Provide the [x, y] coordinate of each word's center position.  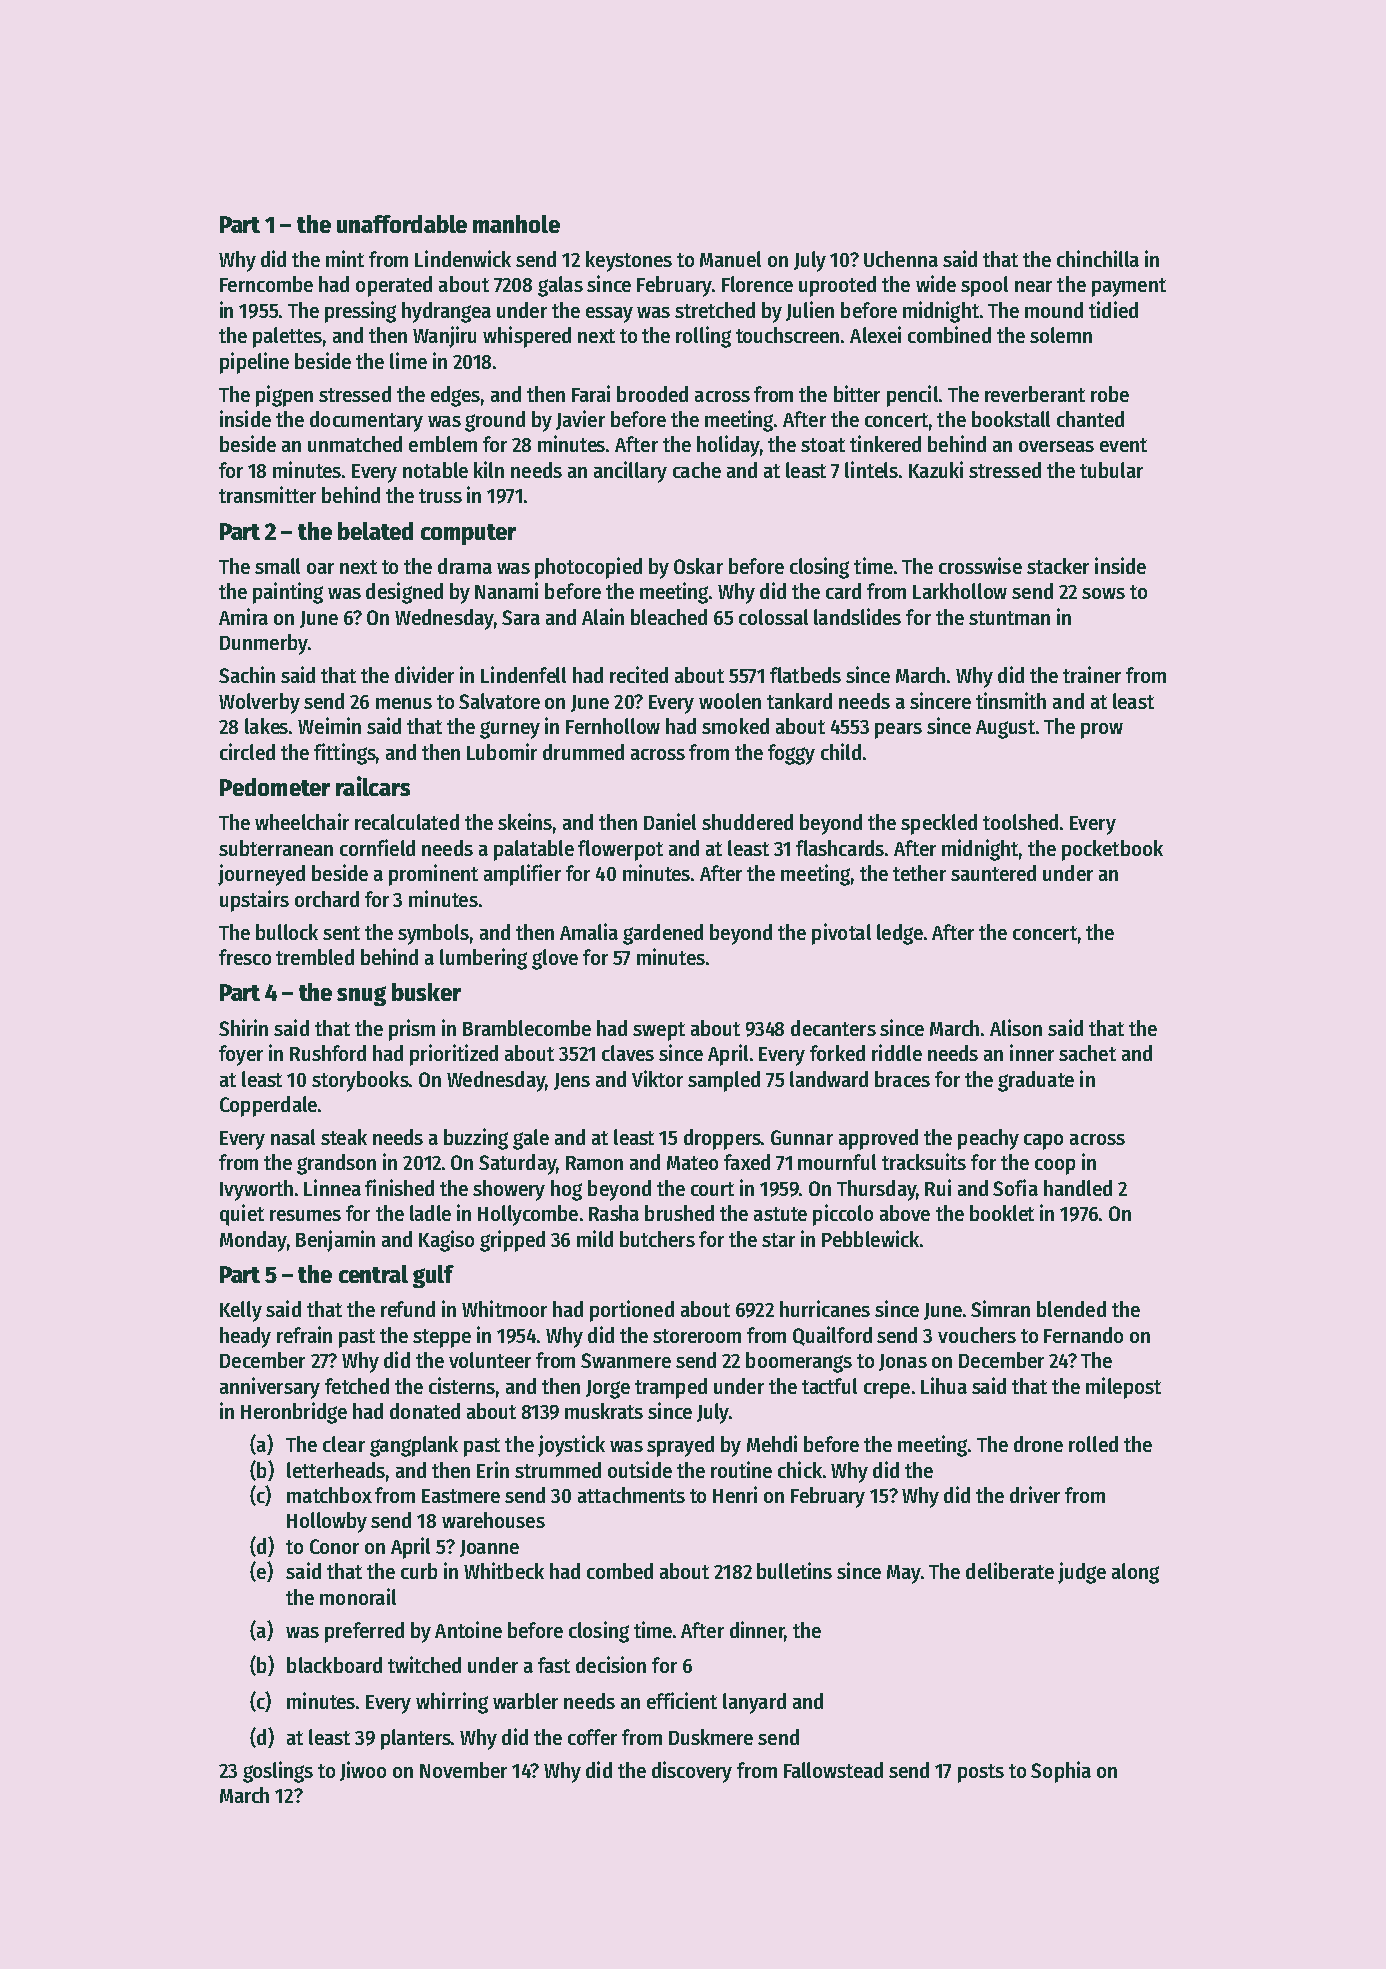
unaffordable [402, 224]
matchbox [329, 1495]
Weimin [329, 725]
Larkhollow [960, 591]
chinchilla [1098, 258]
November [463, 1770]
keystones [629, 261]
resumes [305, 1215]
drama [465, 566]
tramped [671, 1388]
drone [1038, 1444]
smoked [735, 726]
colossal [773, 617]
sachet [1087, 1053]
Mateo [692, 1163]
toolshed [1020, 822]
